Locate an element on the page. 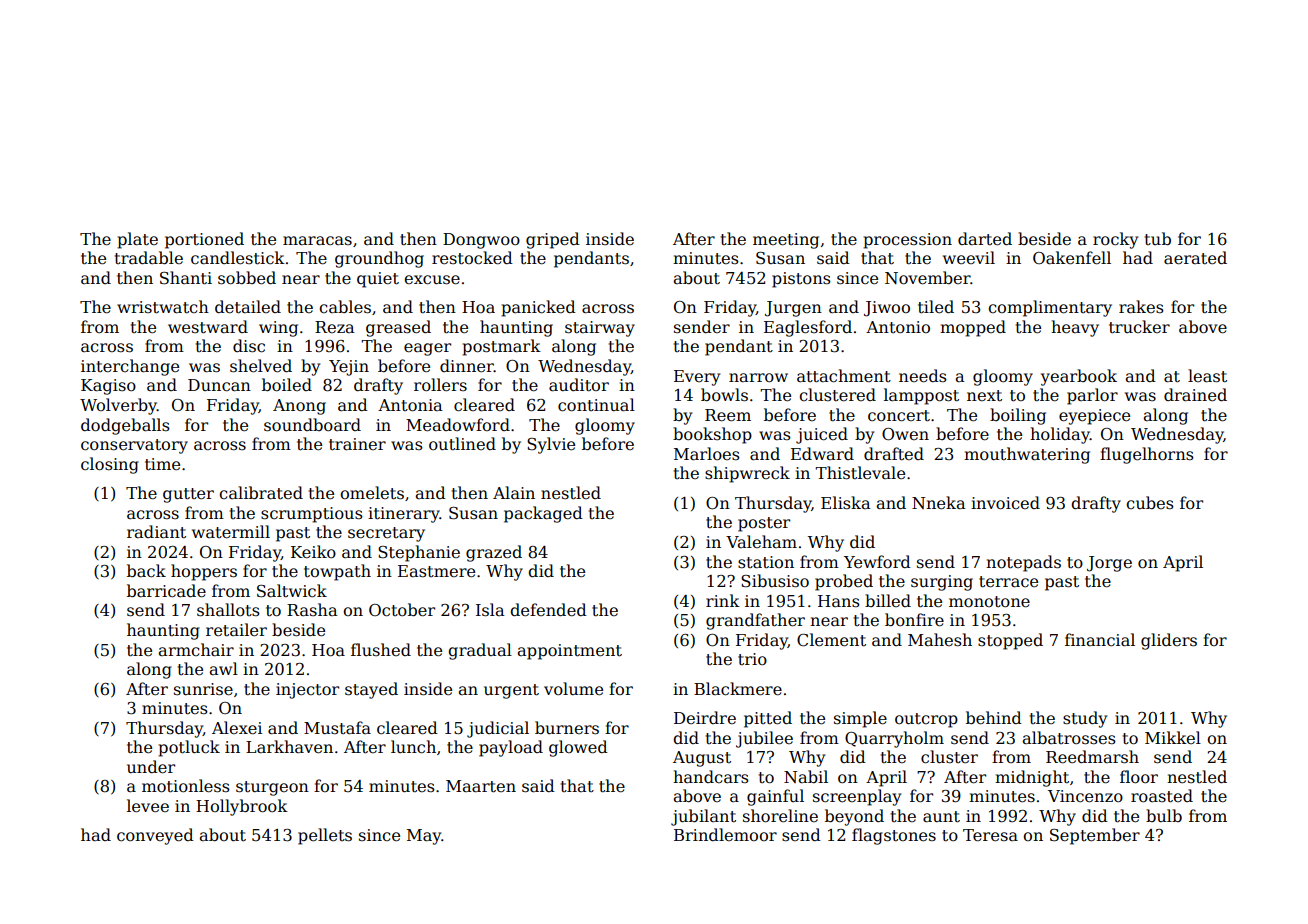 Image resolution: width=1308 pixels, height=924 pixels. motionless is located at coordinates (186, 786).
